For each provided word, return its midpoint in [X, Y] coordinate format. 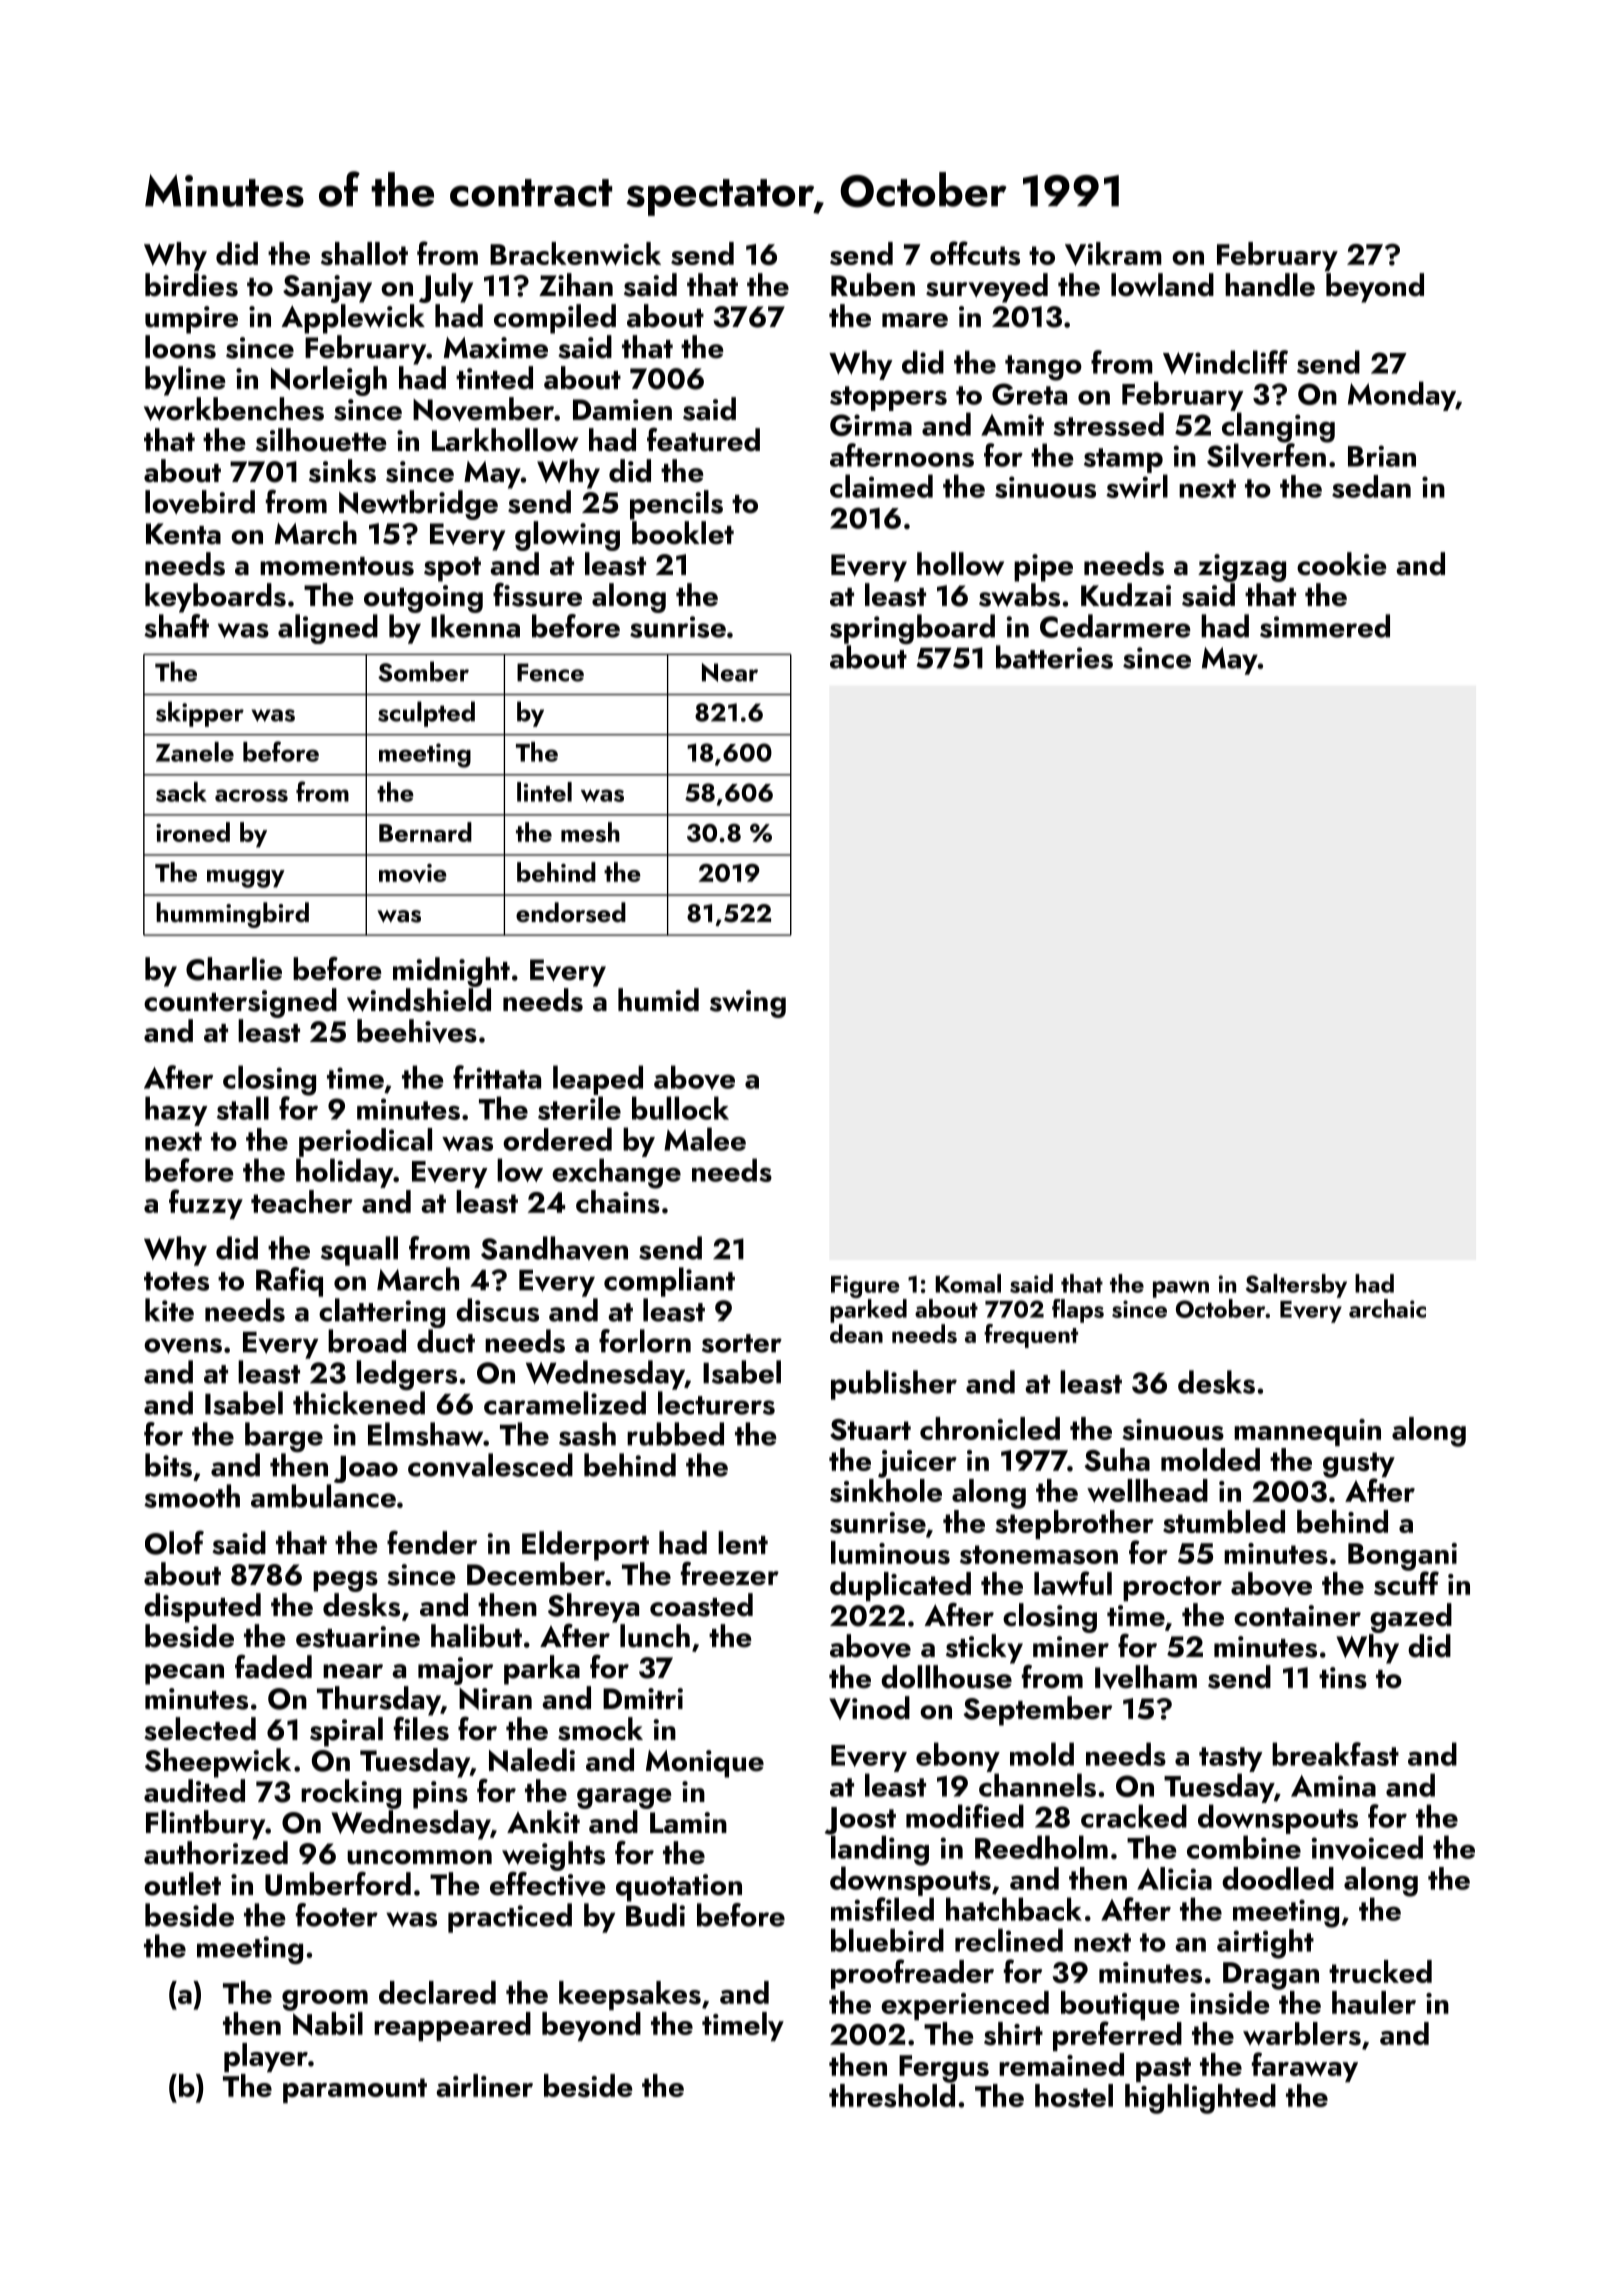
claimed [881, 486]
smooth [192, 1496]
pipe [1043, 568]
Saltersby [1296, 1286]
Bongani [1402, 1557]
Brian [1382, 456]
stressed [1108, 424]
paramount [355, 2090]
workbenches [234, 409]
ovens [183, 1346]
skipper [200, 714]
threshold [892, 2096]
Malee [705, 1139]
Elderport [585, 1546]
